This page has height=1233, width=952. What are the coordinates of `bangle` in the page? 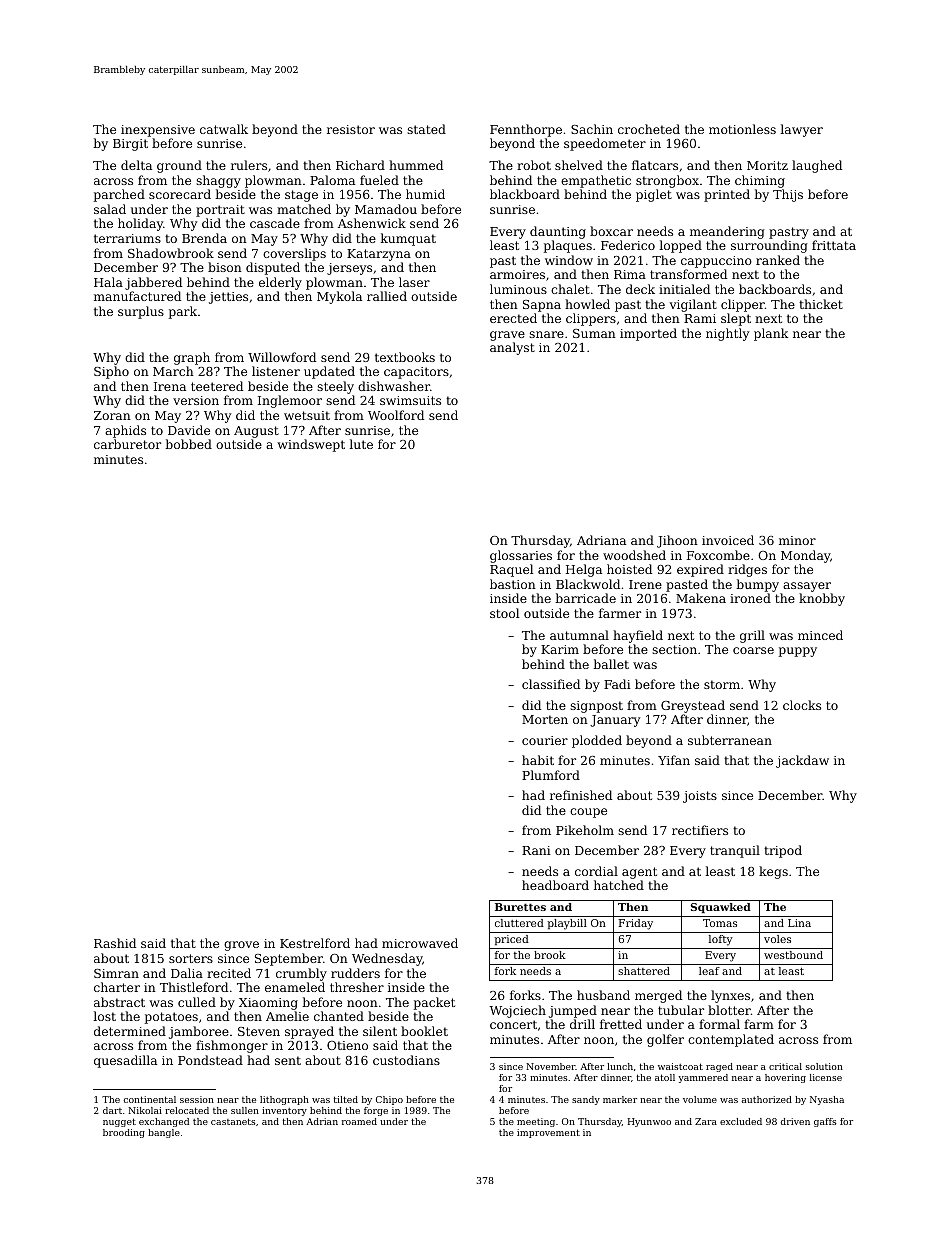 It's located at (164, 1133).
